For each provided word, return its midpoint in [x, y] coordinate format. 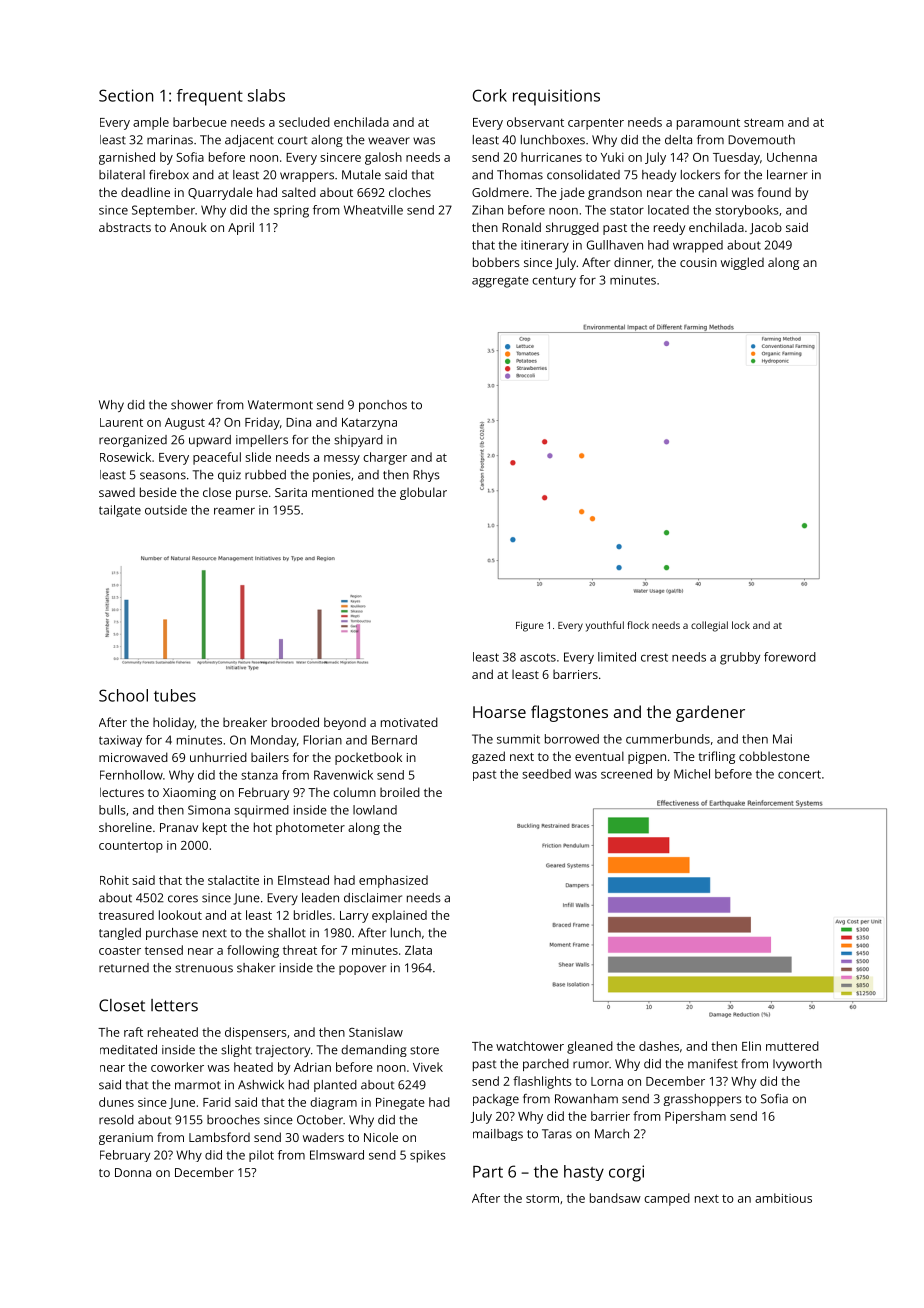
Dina [298, 422]
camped [667, 1199]
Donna [133, 1172]
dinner [633, 263]
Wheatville [373, 210]
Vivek [428, 1067]
